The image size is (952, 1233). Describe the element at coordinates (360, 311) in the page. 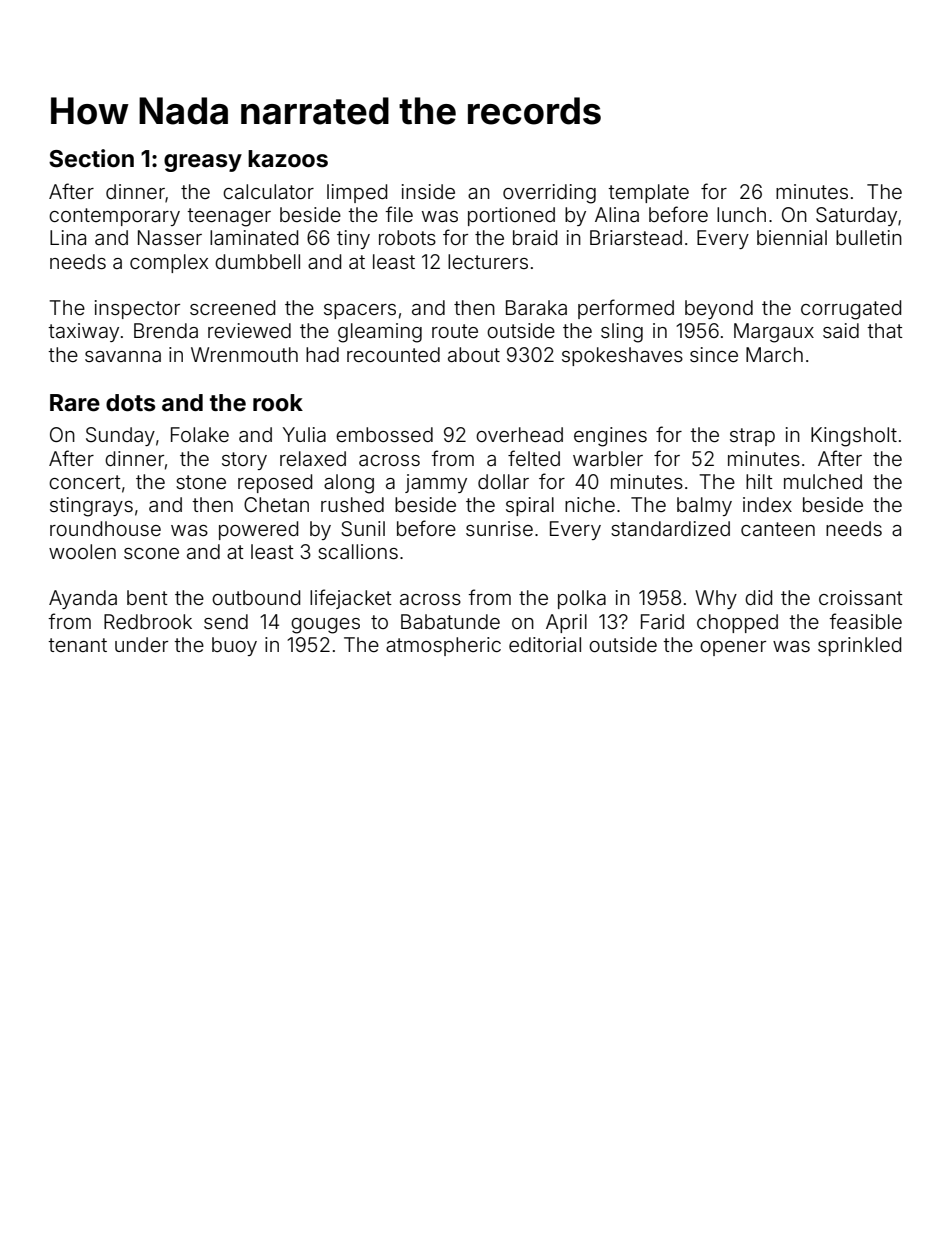

I see `spacers` at that location.
